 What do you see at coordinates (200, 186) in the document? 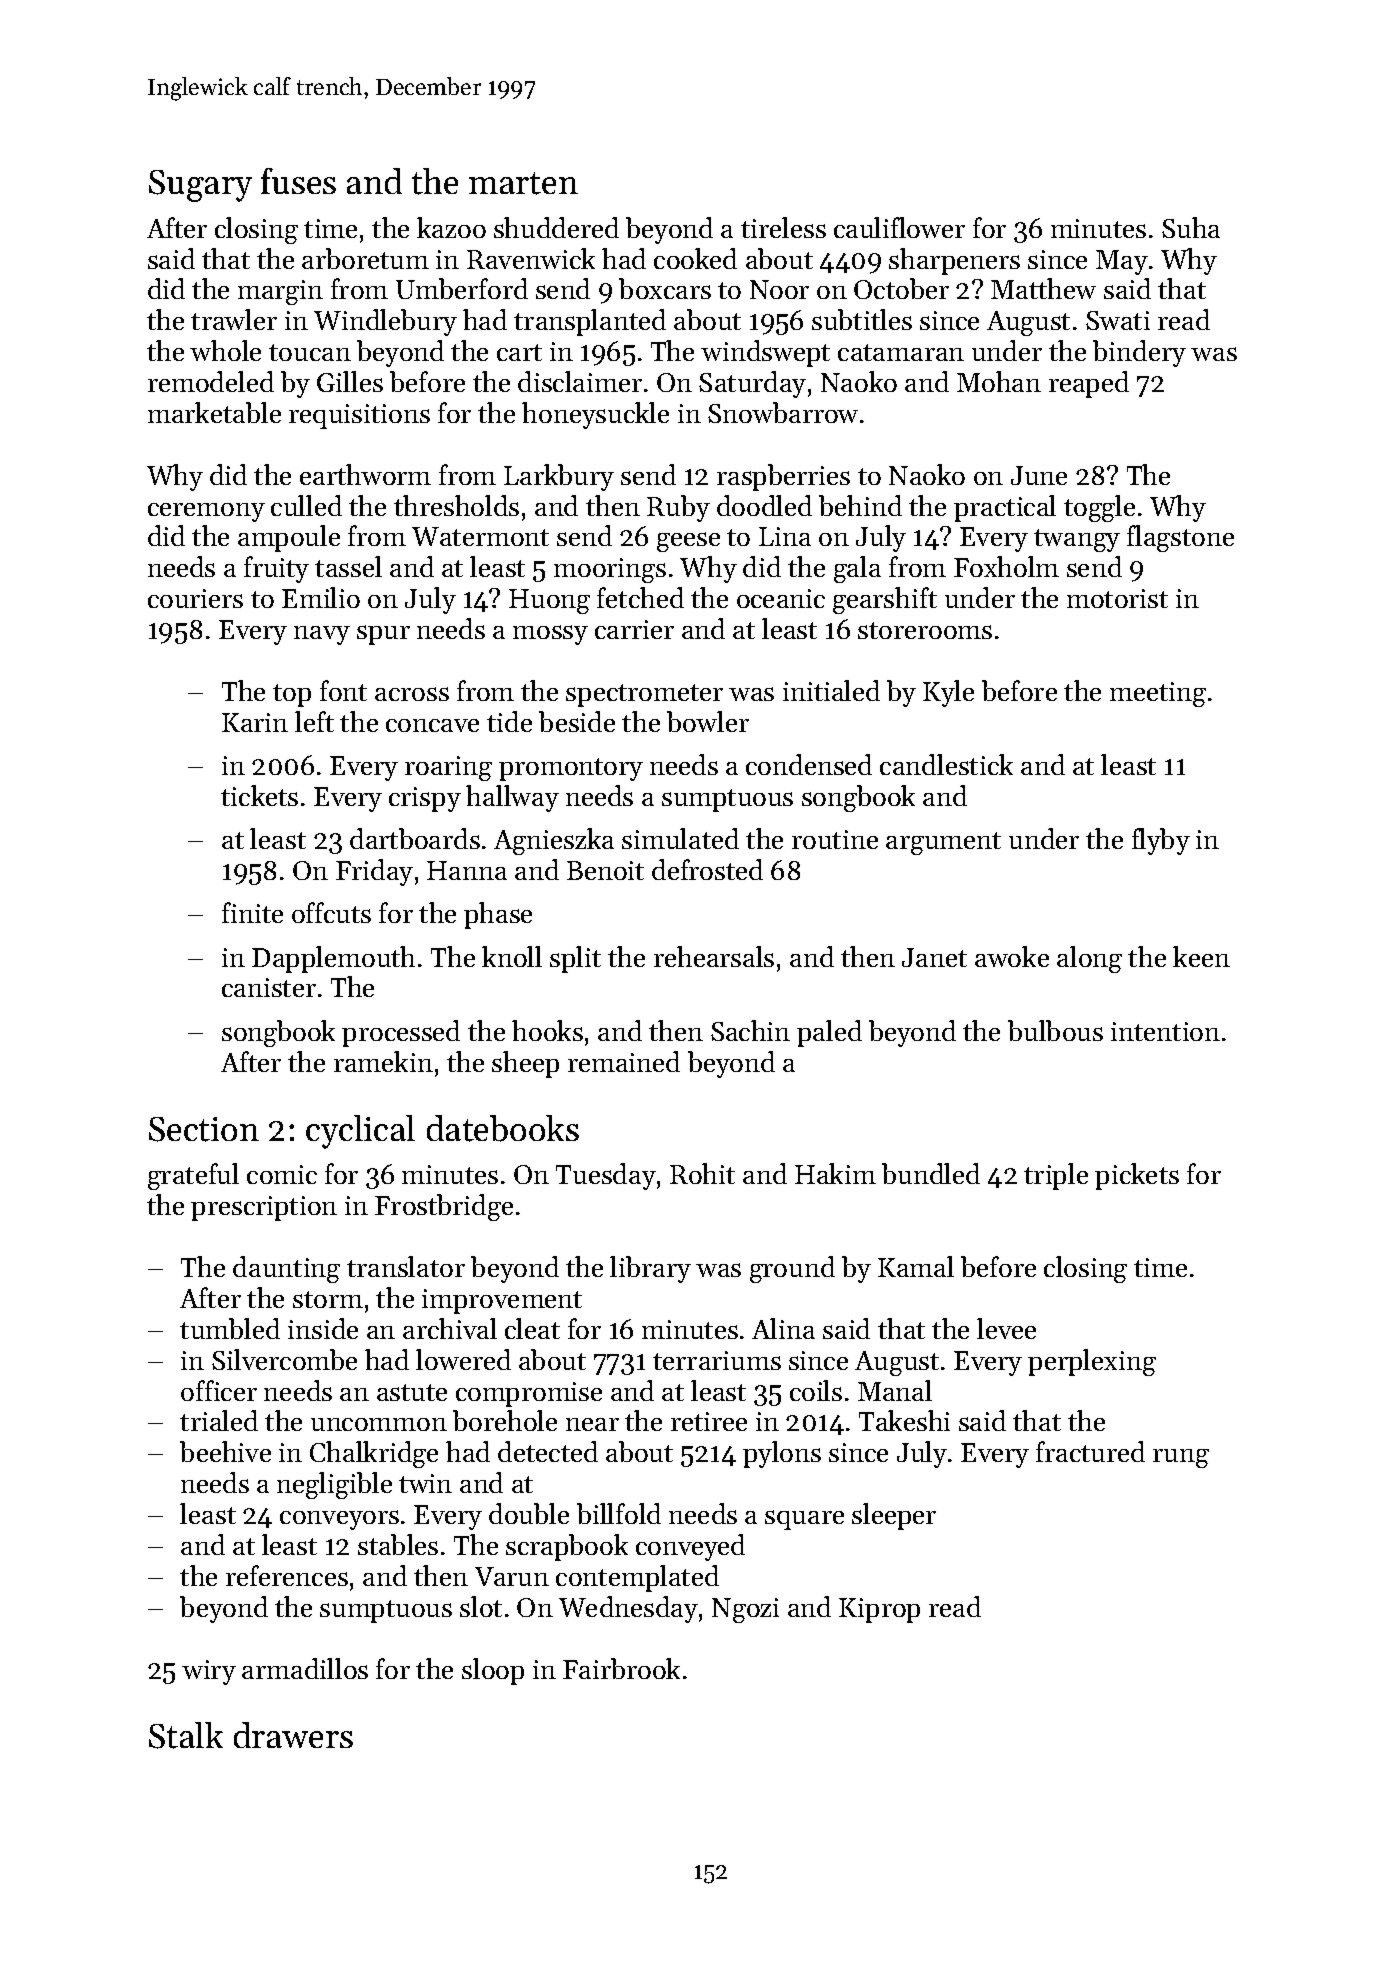
I see `Sugary` at bounding box center [200, 186].
